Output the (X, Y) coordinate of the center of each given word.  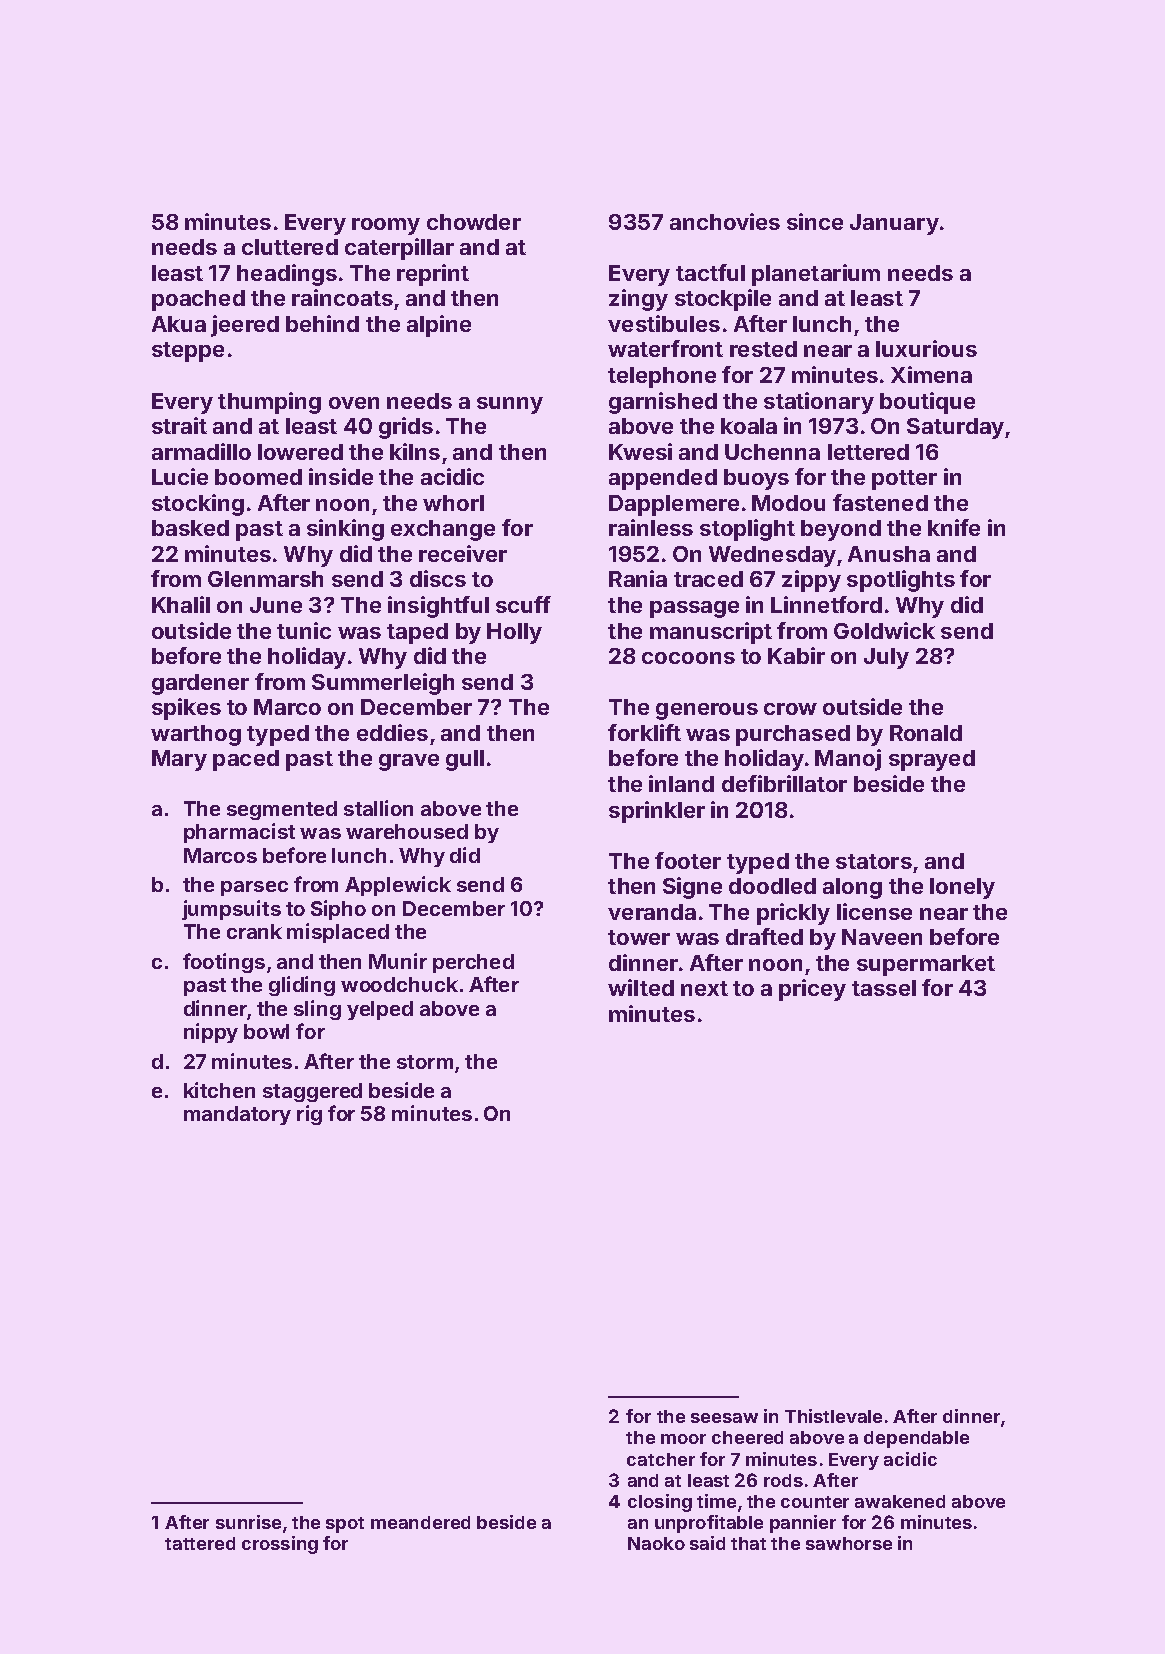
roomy (386, 226)
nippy (211, 1033)
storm (425, 1062)
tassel (884, 988)
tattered (200, 1543)
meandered (420, 1522)
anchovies (725, 221)
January (894, 224)
